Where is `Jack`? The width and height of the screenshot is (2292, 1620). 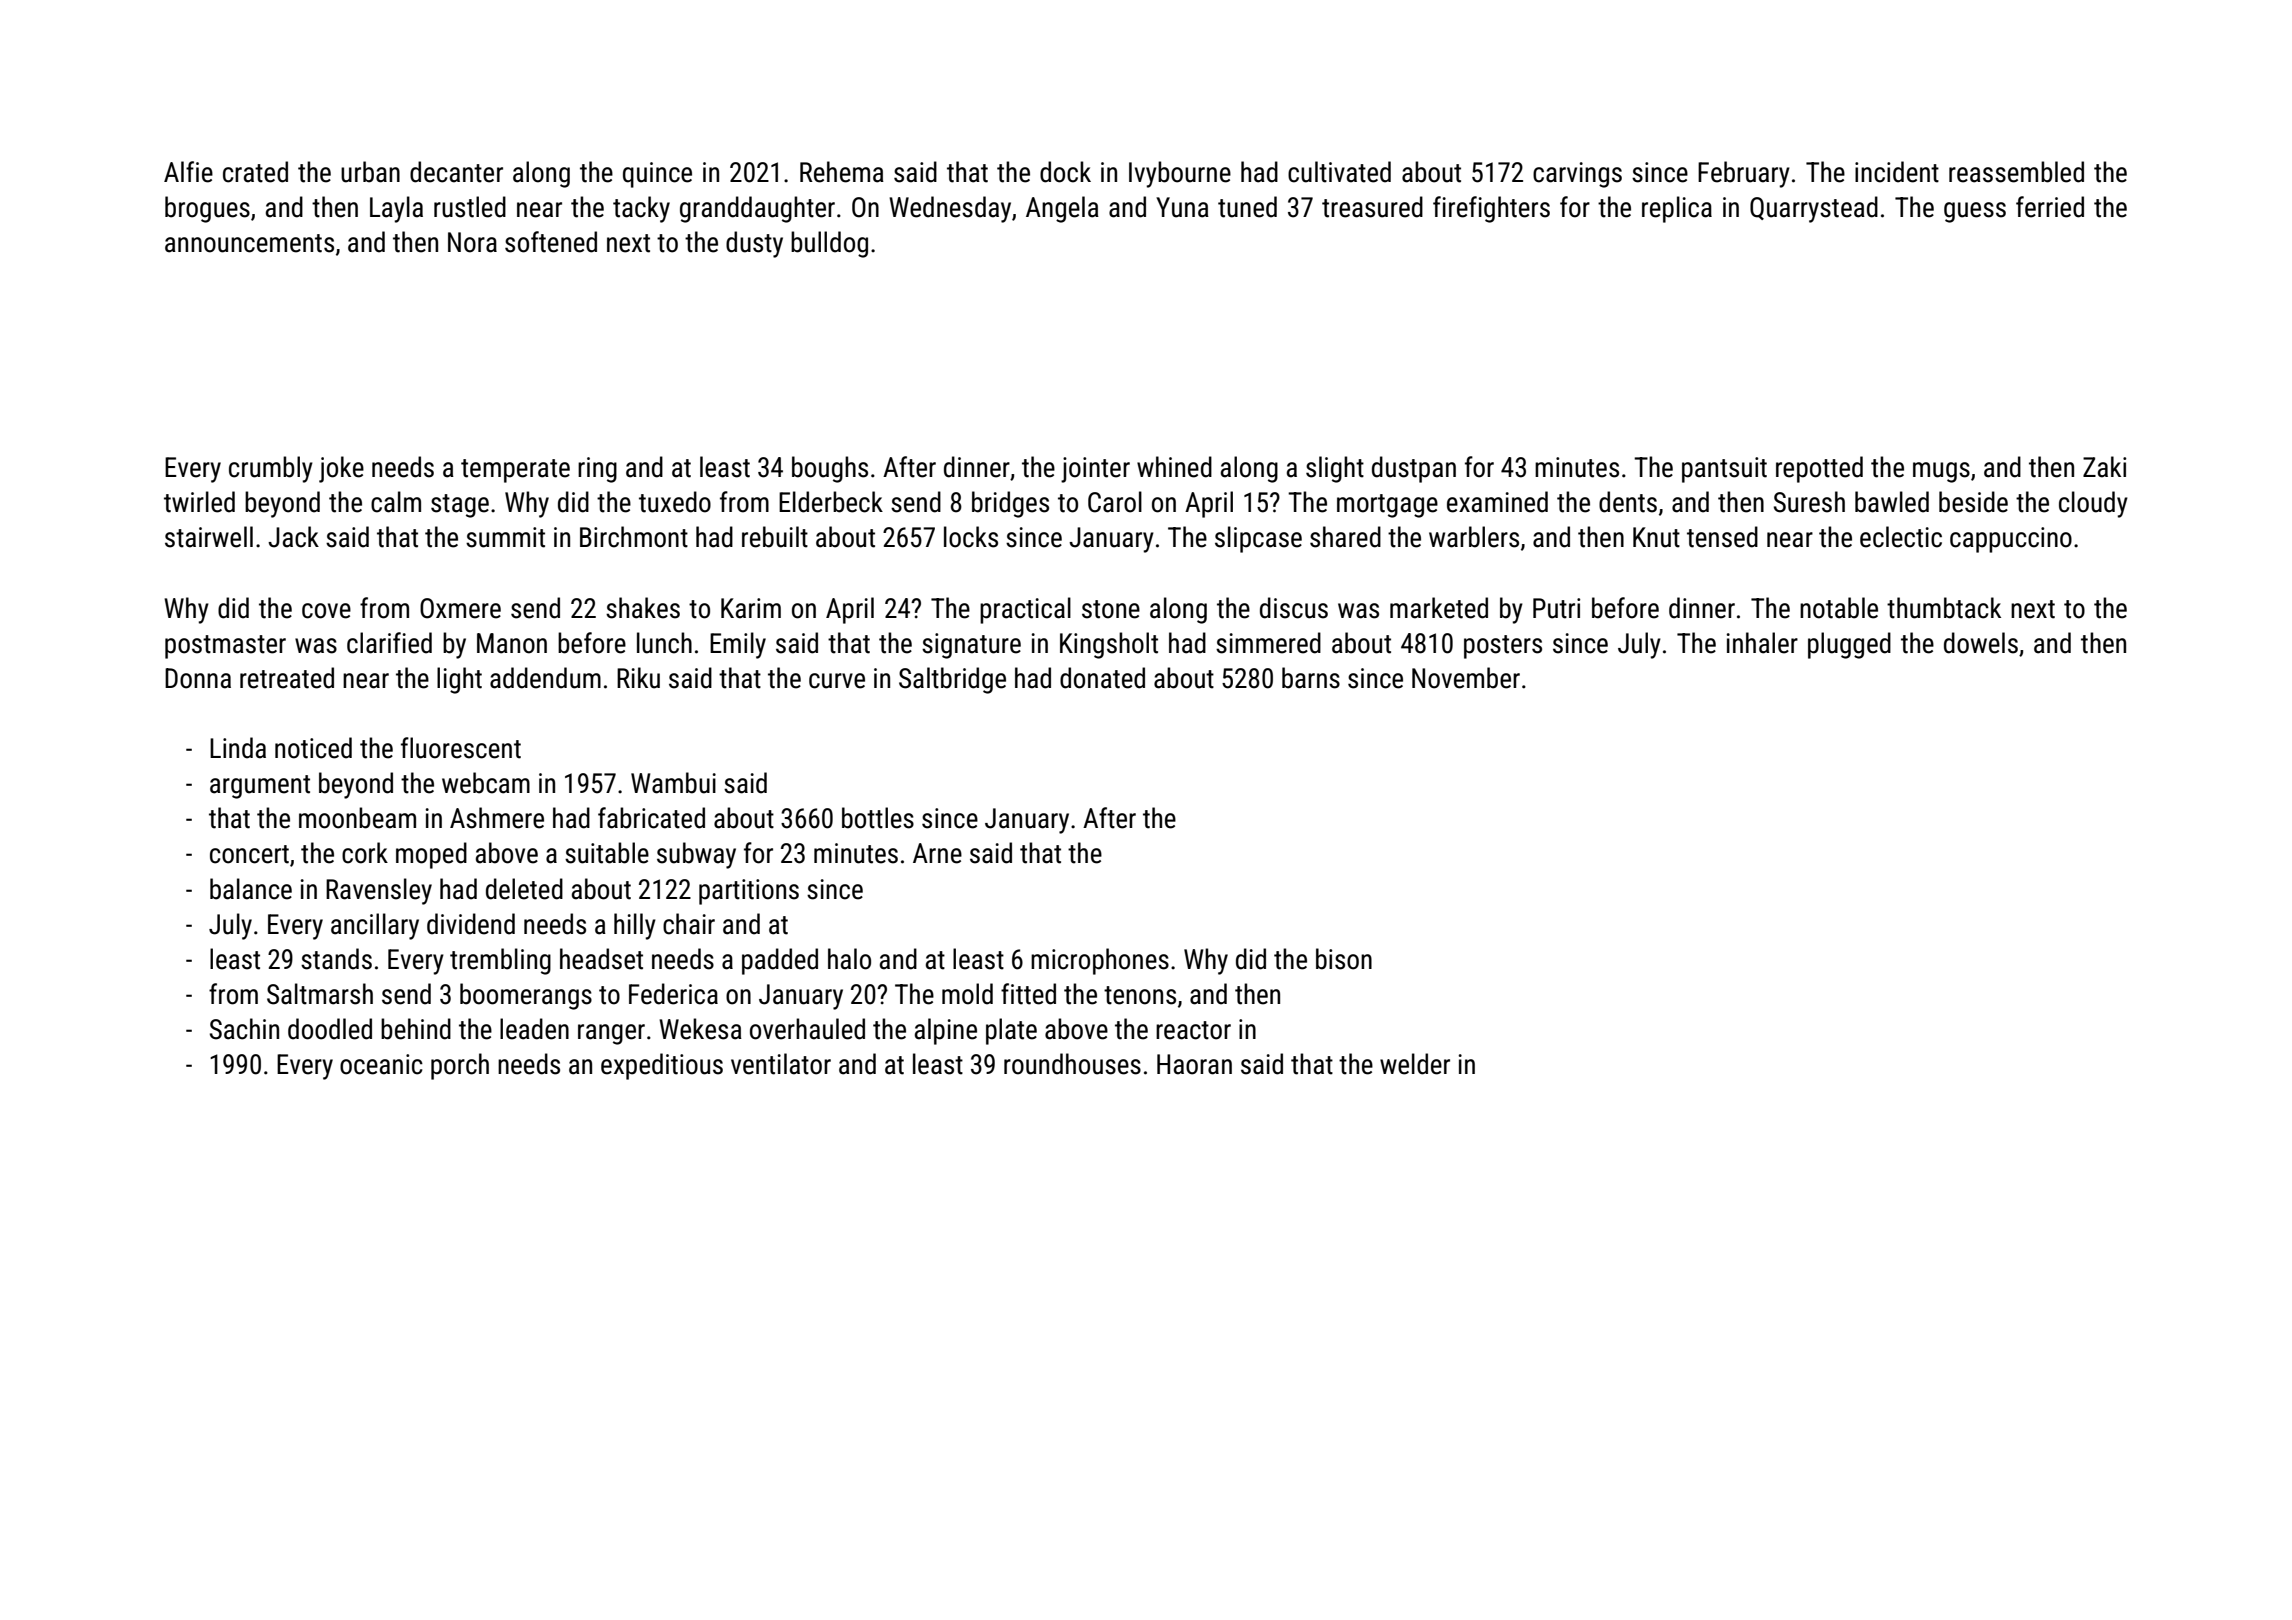 Jack is located at coordinates (293, 537).
